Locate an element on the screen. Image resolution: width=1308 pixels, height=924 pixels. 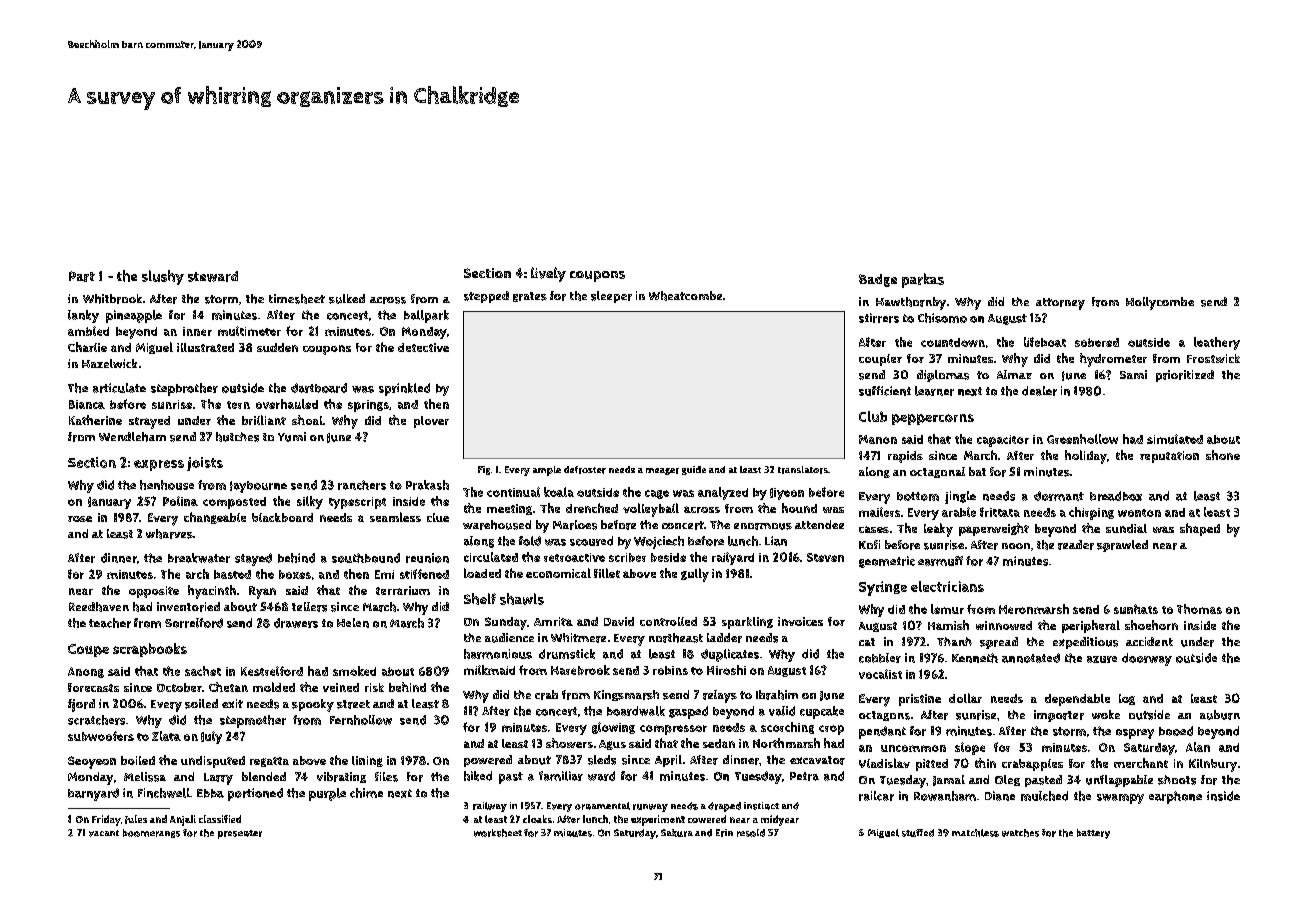
thin is located at coordinates (985, 763).
